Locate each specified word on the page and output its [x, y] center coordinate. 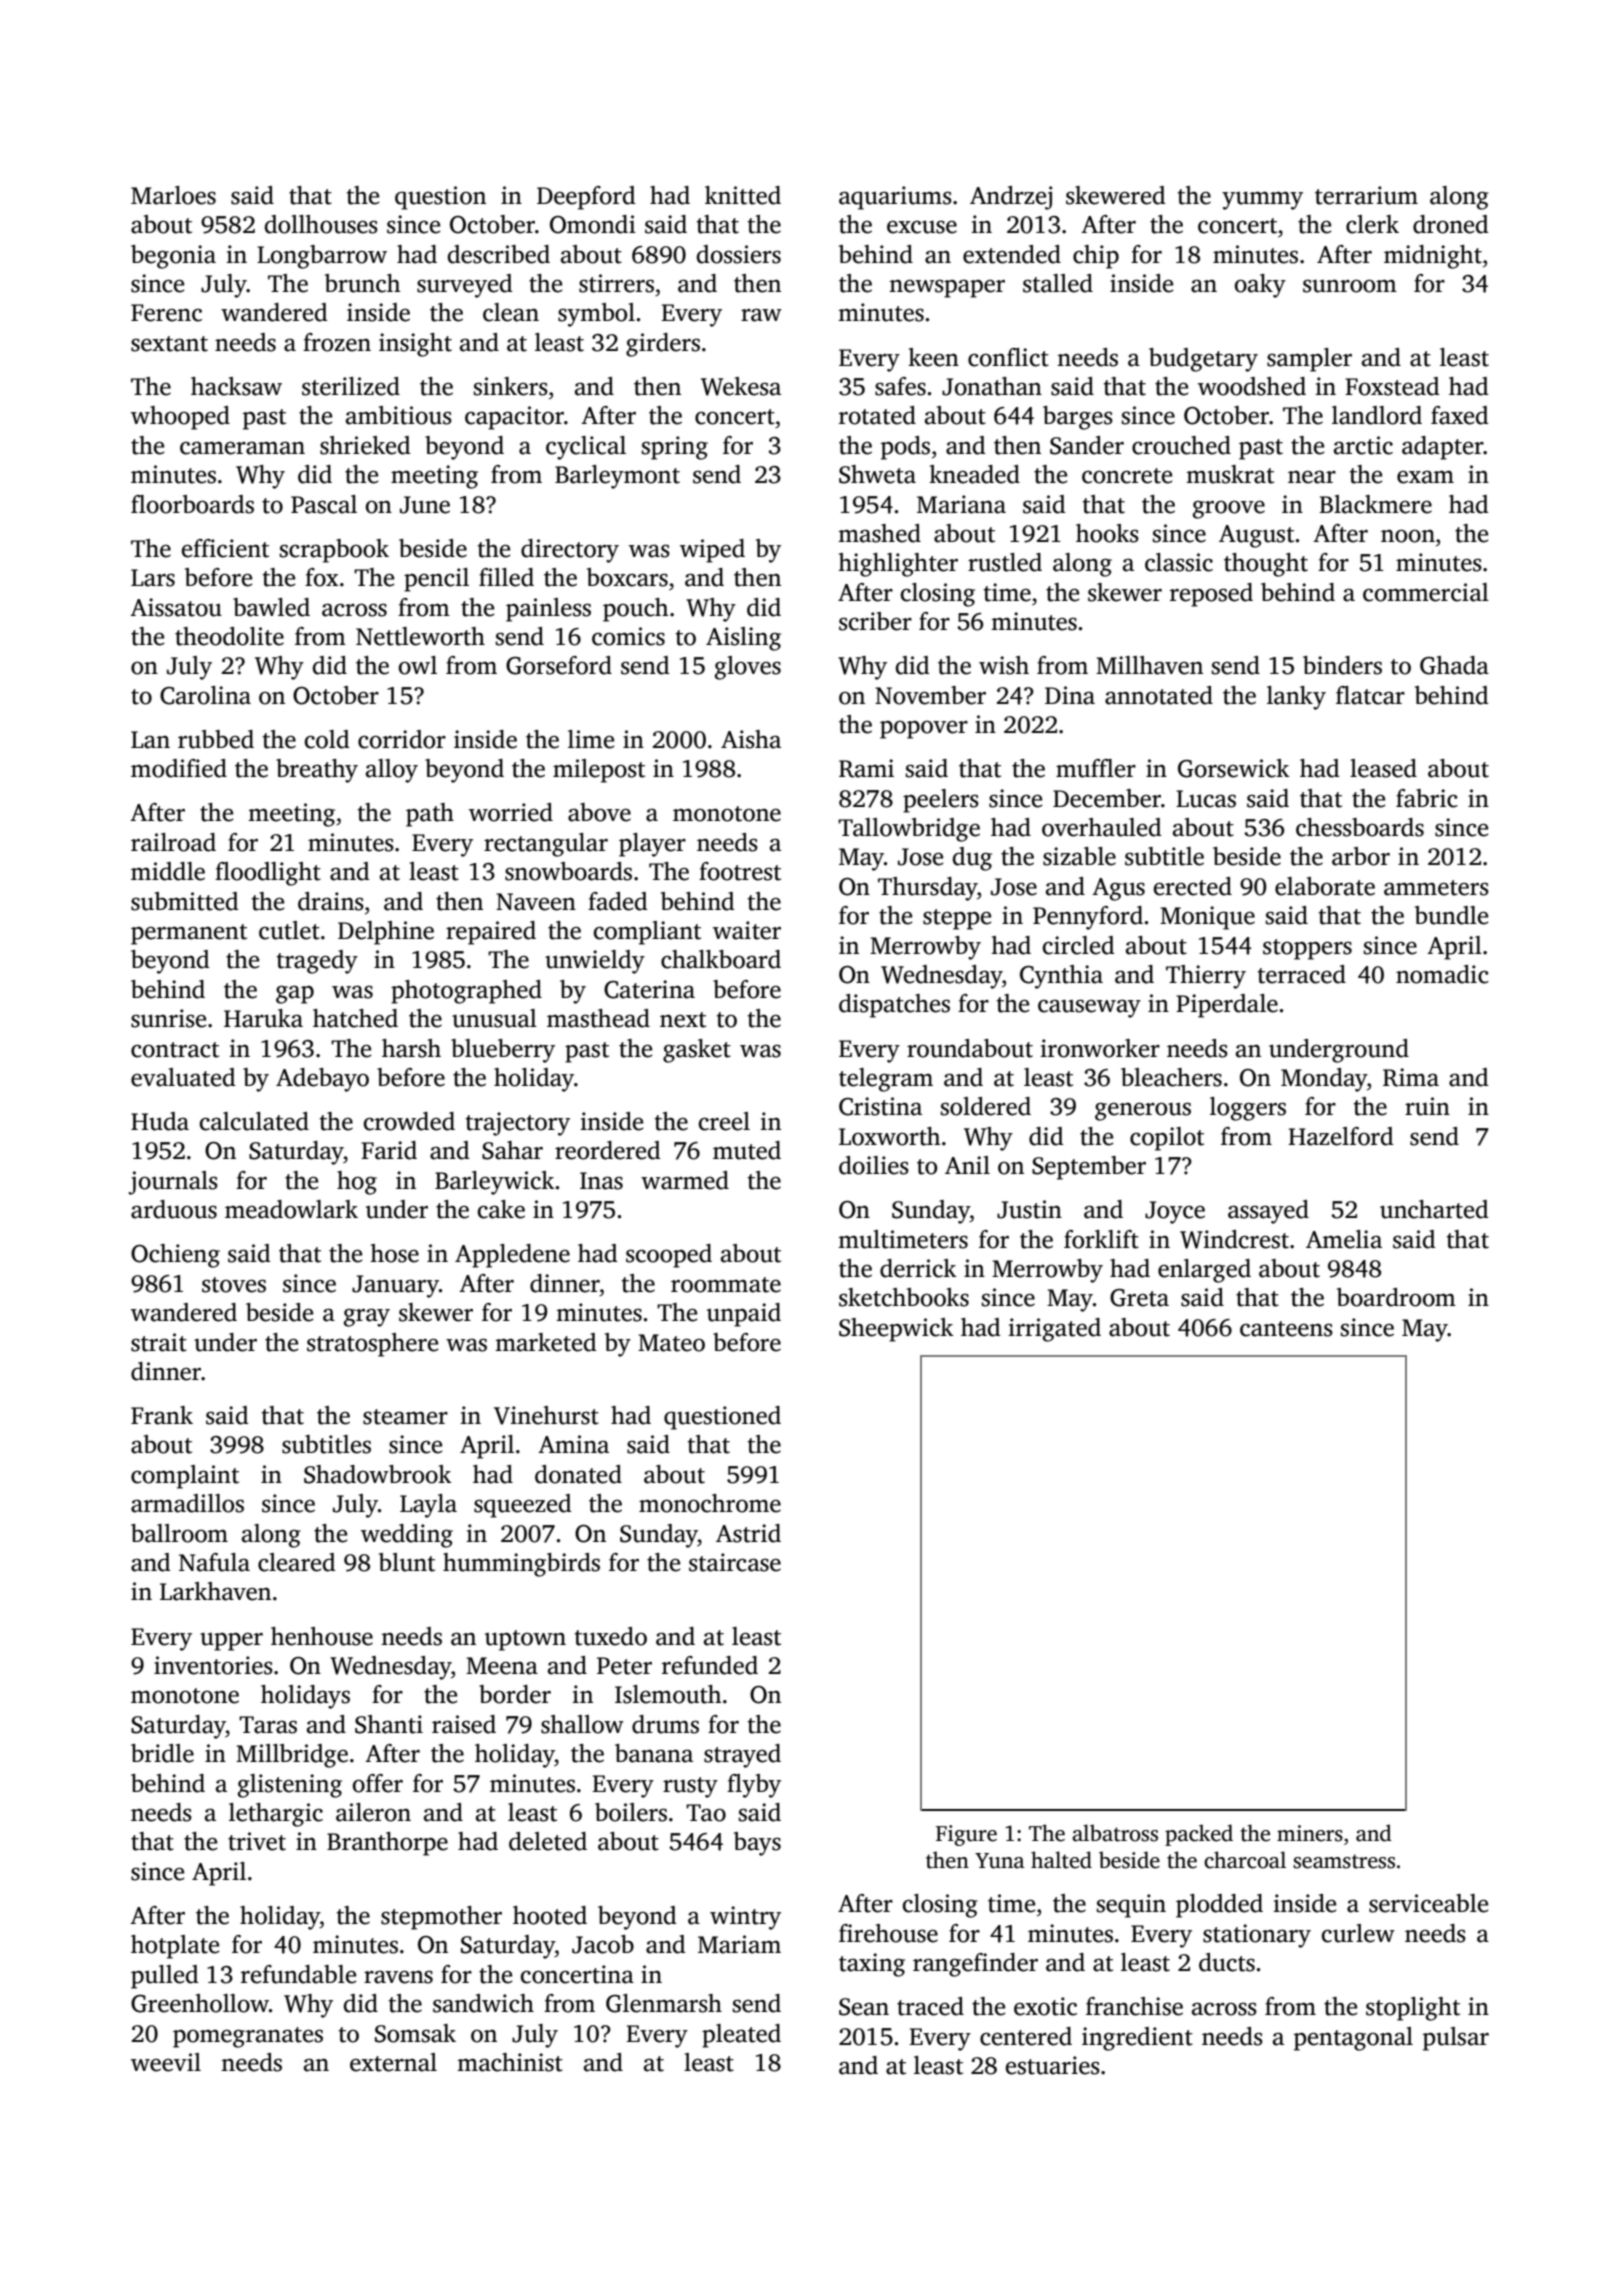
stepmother [441, 1918]
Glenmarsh [664, 2003]
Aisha [751, 739]
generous [1143, 1111]
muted [747, 1150]
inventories [213, 1665]
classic [1179, 562]
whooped [180, 418]
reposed [1211, 595]
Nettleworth [420, 636]
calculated [254, 1121]
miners [1310, 1833]
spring [675, 448]
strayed [742, 1756]
